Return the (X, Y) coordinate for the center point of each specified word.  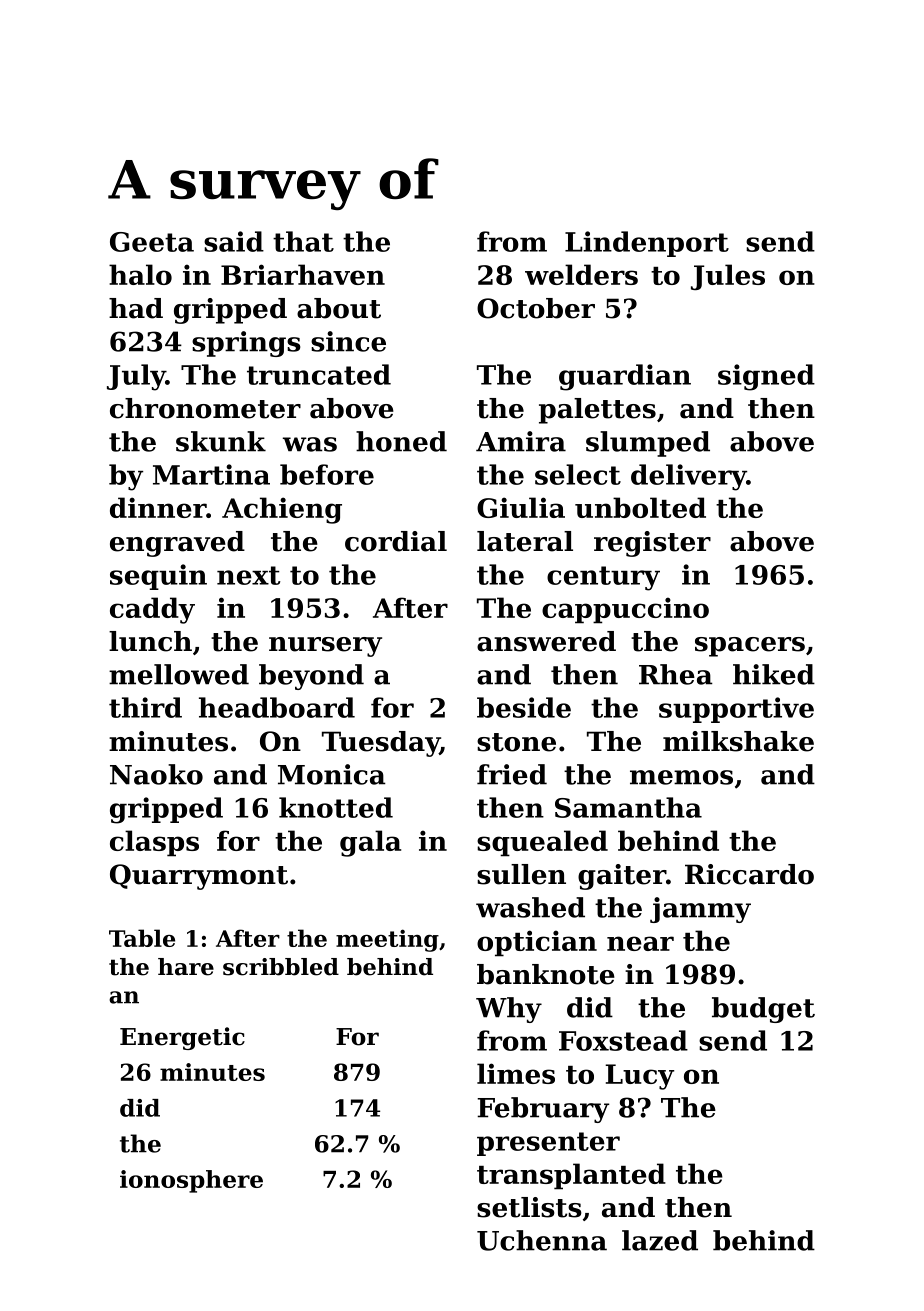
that (303, 241)
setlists (529, 1207)
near (640, 943)
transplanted (571, 1176)
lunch (150, 641)
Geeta (152, 242)
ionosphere (191, 1181)
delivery (689, 477)
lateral (525, 541)
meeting (387, 940)
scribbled (281, 967)
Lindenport (647, 244)
